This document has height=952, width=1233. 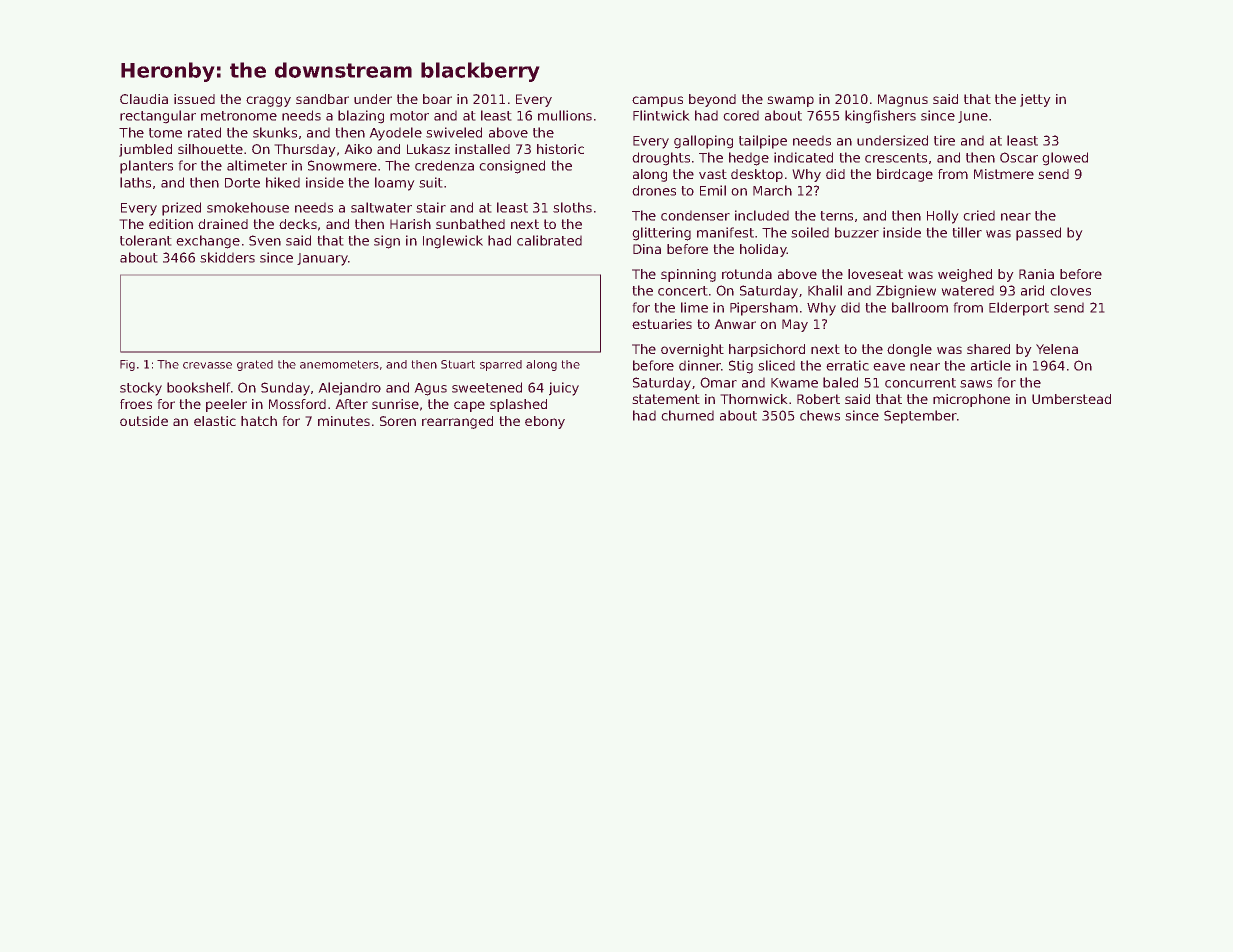 I want to click on crevasse, so click(x=207, y=365).
